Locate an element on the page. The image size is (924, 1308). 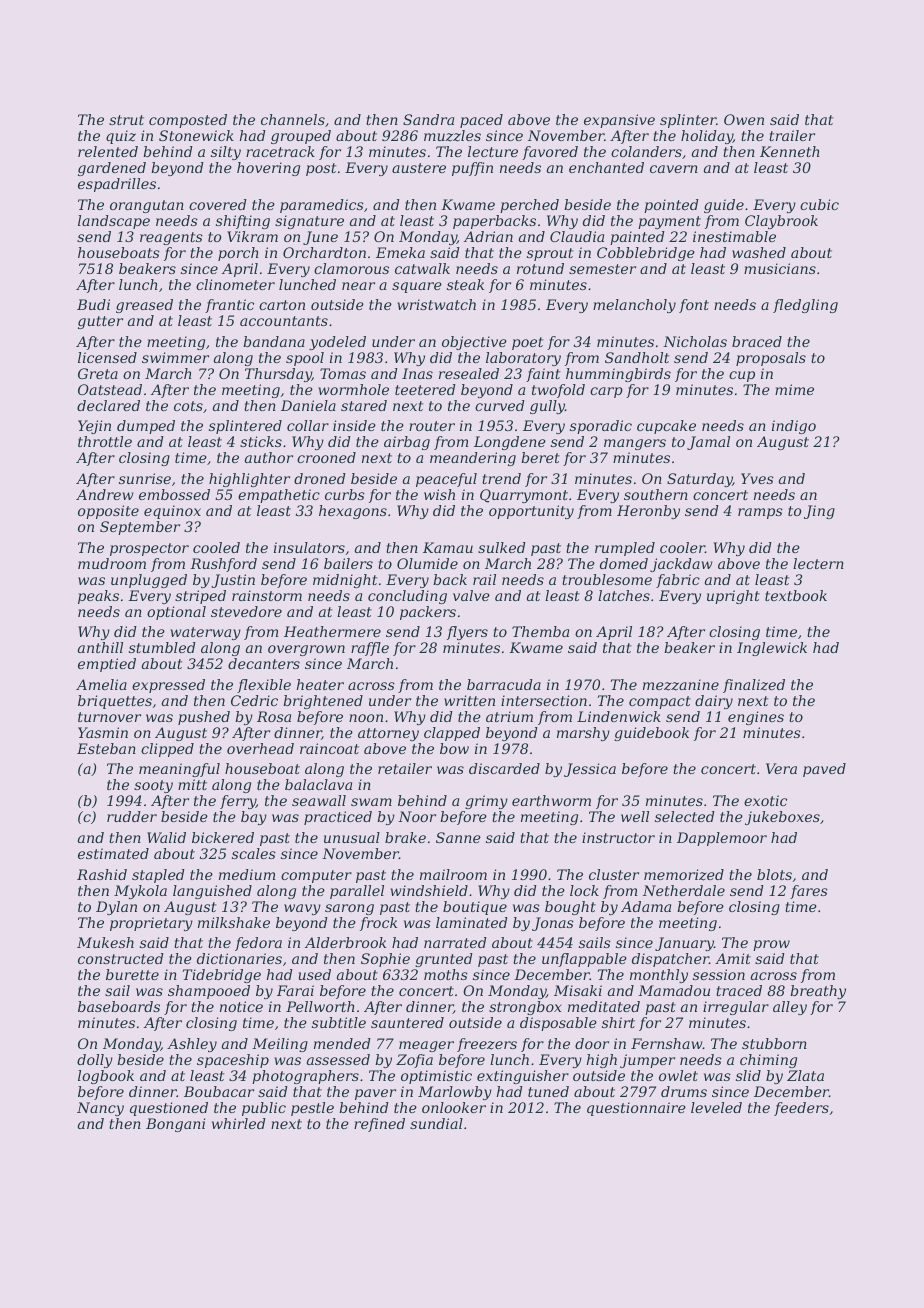
Kenneth is located at coordinates (790, 151).
